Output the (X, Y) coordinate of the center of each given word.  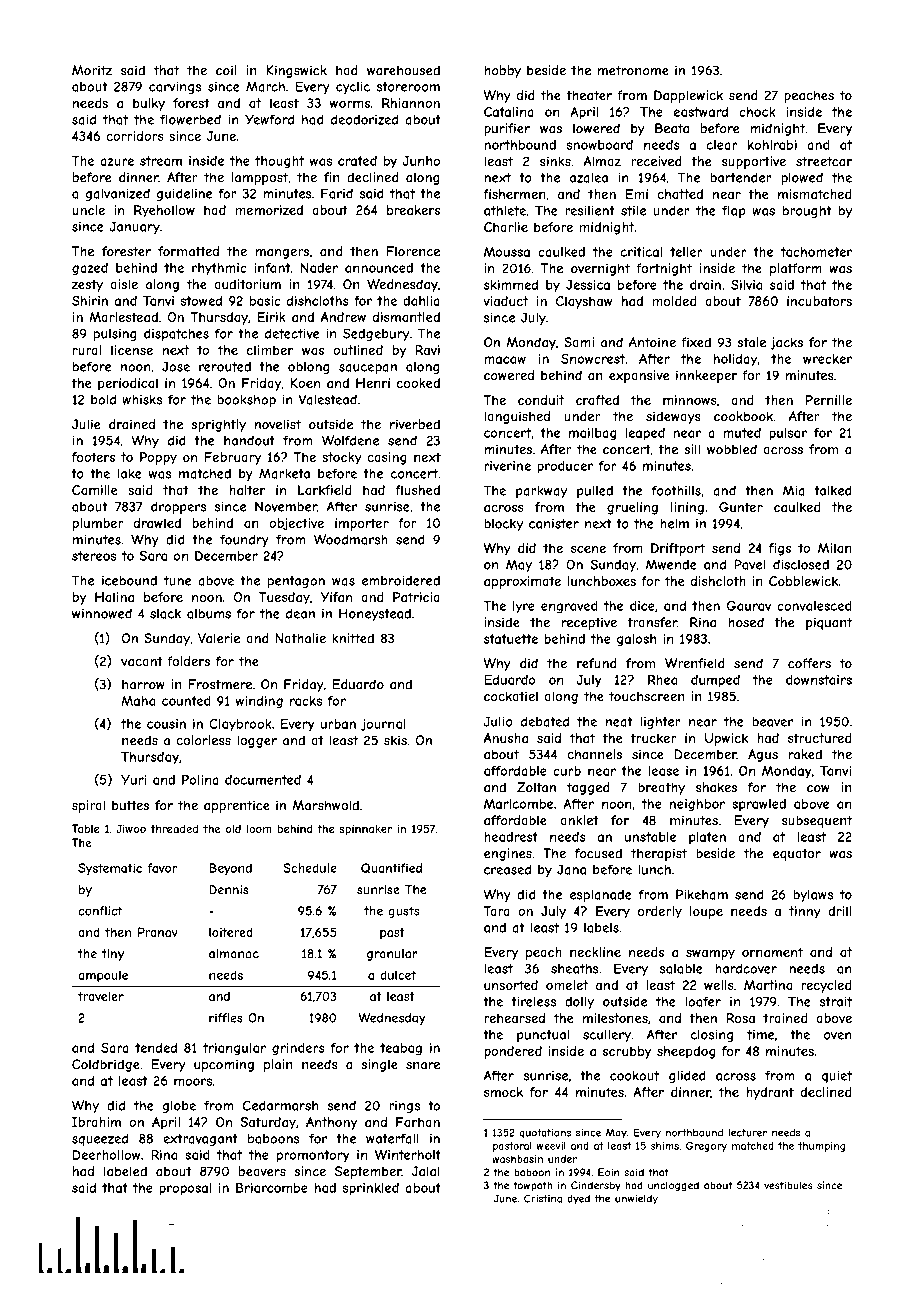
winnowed (102, 613)
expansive (639, 376)
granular (392, 955)
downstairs (819, 680)
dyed (578, 1200)
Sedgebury (376, 334)
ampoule (103, 976)
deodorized (364, 119)
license (132, 350)
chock (757, 112)
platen (707, 838)
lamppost (260, 178)
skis (395, 740)
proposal (185, 1189)
